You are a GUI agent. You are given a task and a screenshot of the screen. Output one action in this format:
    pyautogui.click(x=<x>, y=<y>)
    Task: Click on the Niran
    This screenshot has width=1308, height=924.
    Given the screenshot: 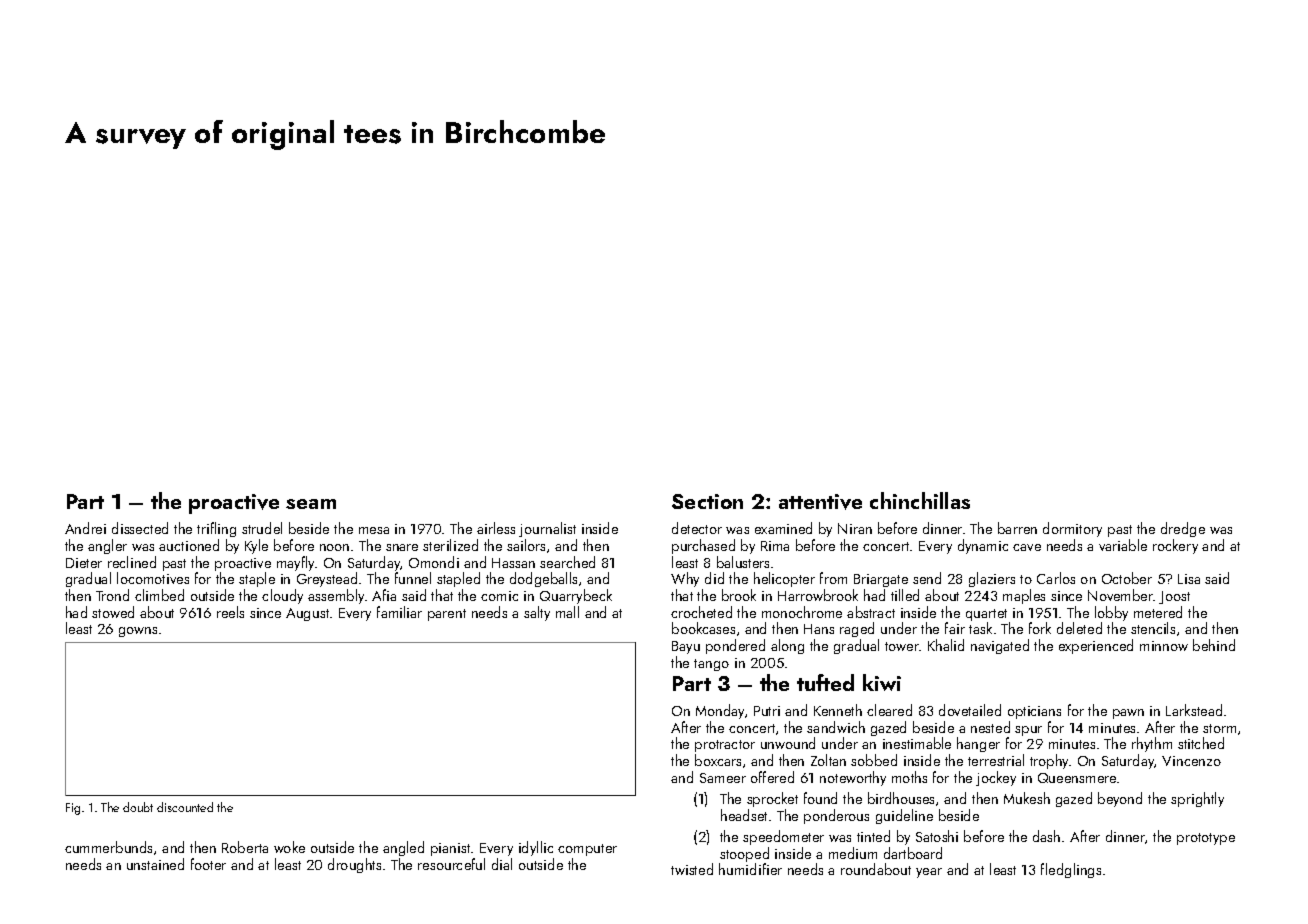 What is the action you would take?
    pyautogui.click(x=855, y=528)
